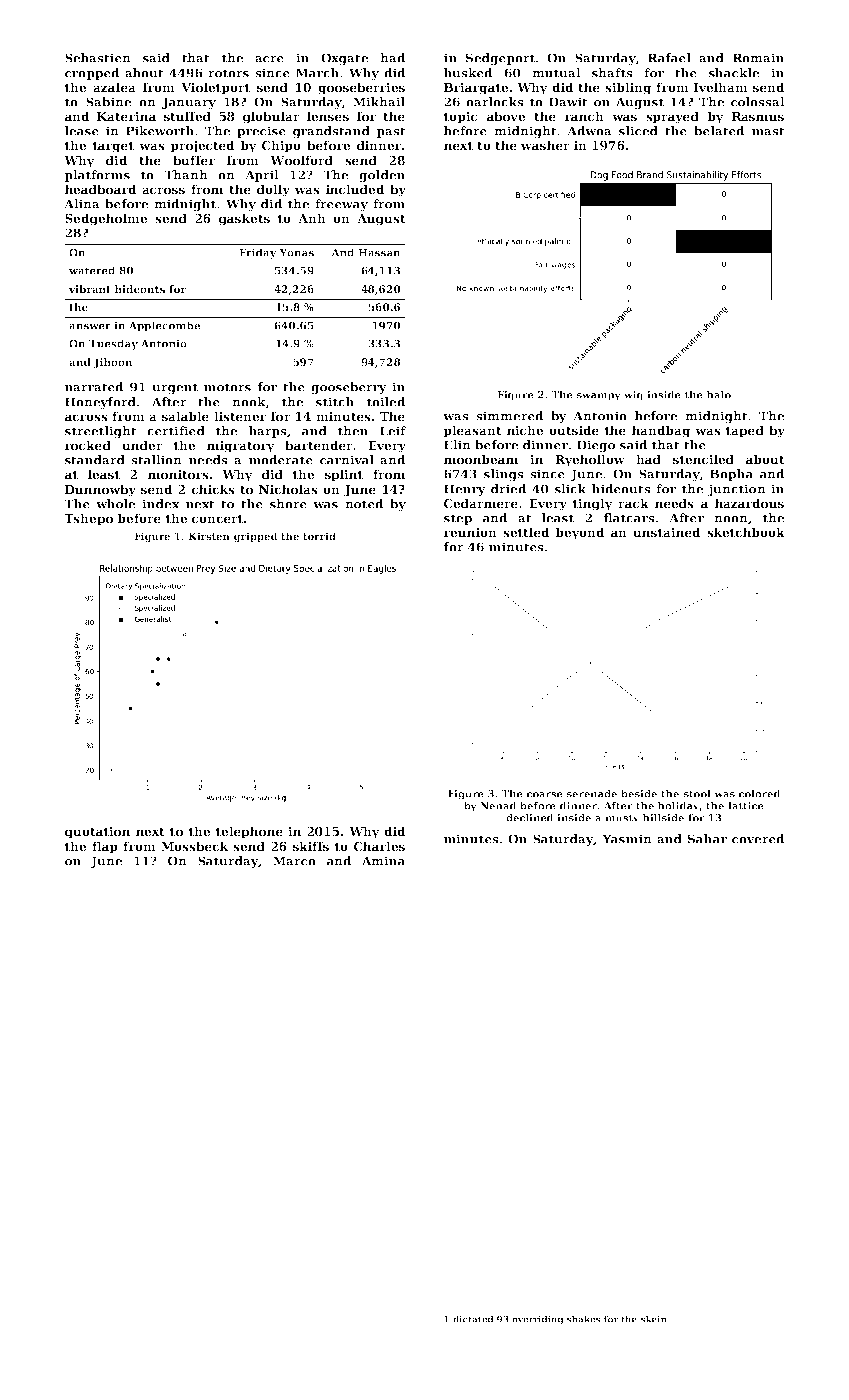  Describe the element at coordinates (638, 131) in the screenshot. I see `sliced` at that location.
